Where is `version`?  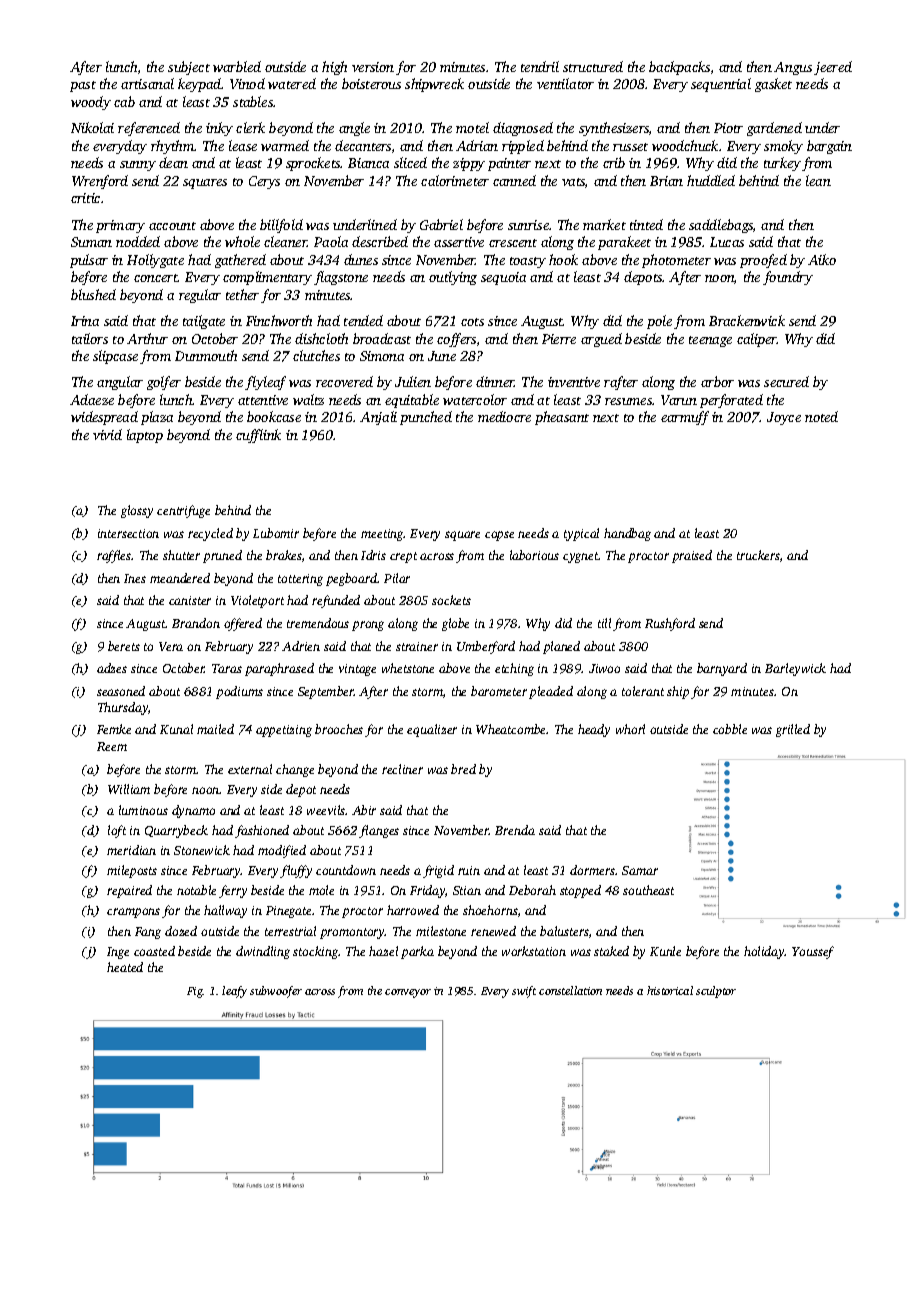
version is located at coordinates (373, 67).
